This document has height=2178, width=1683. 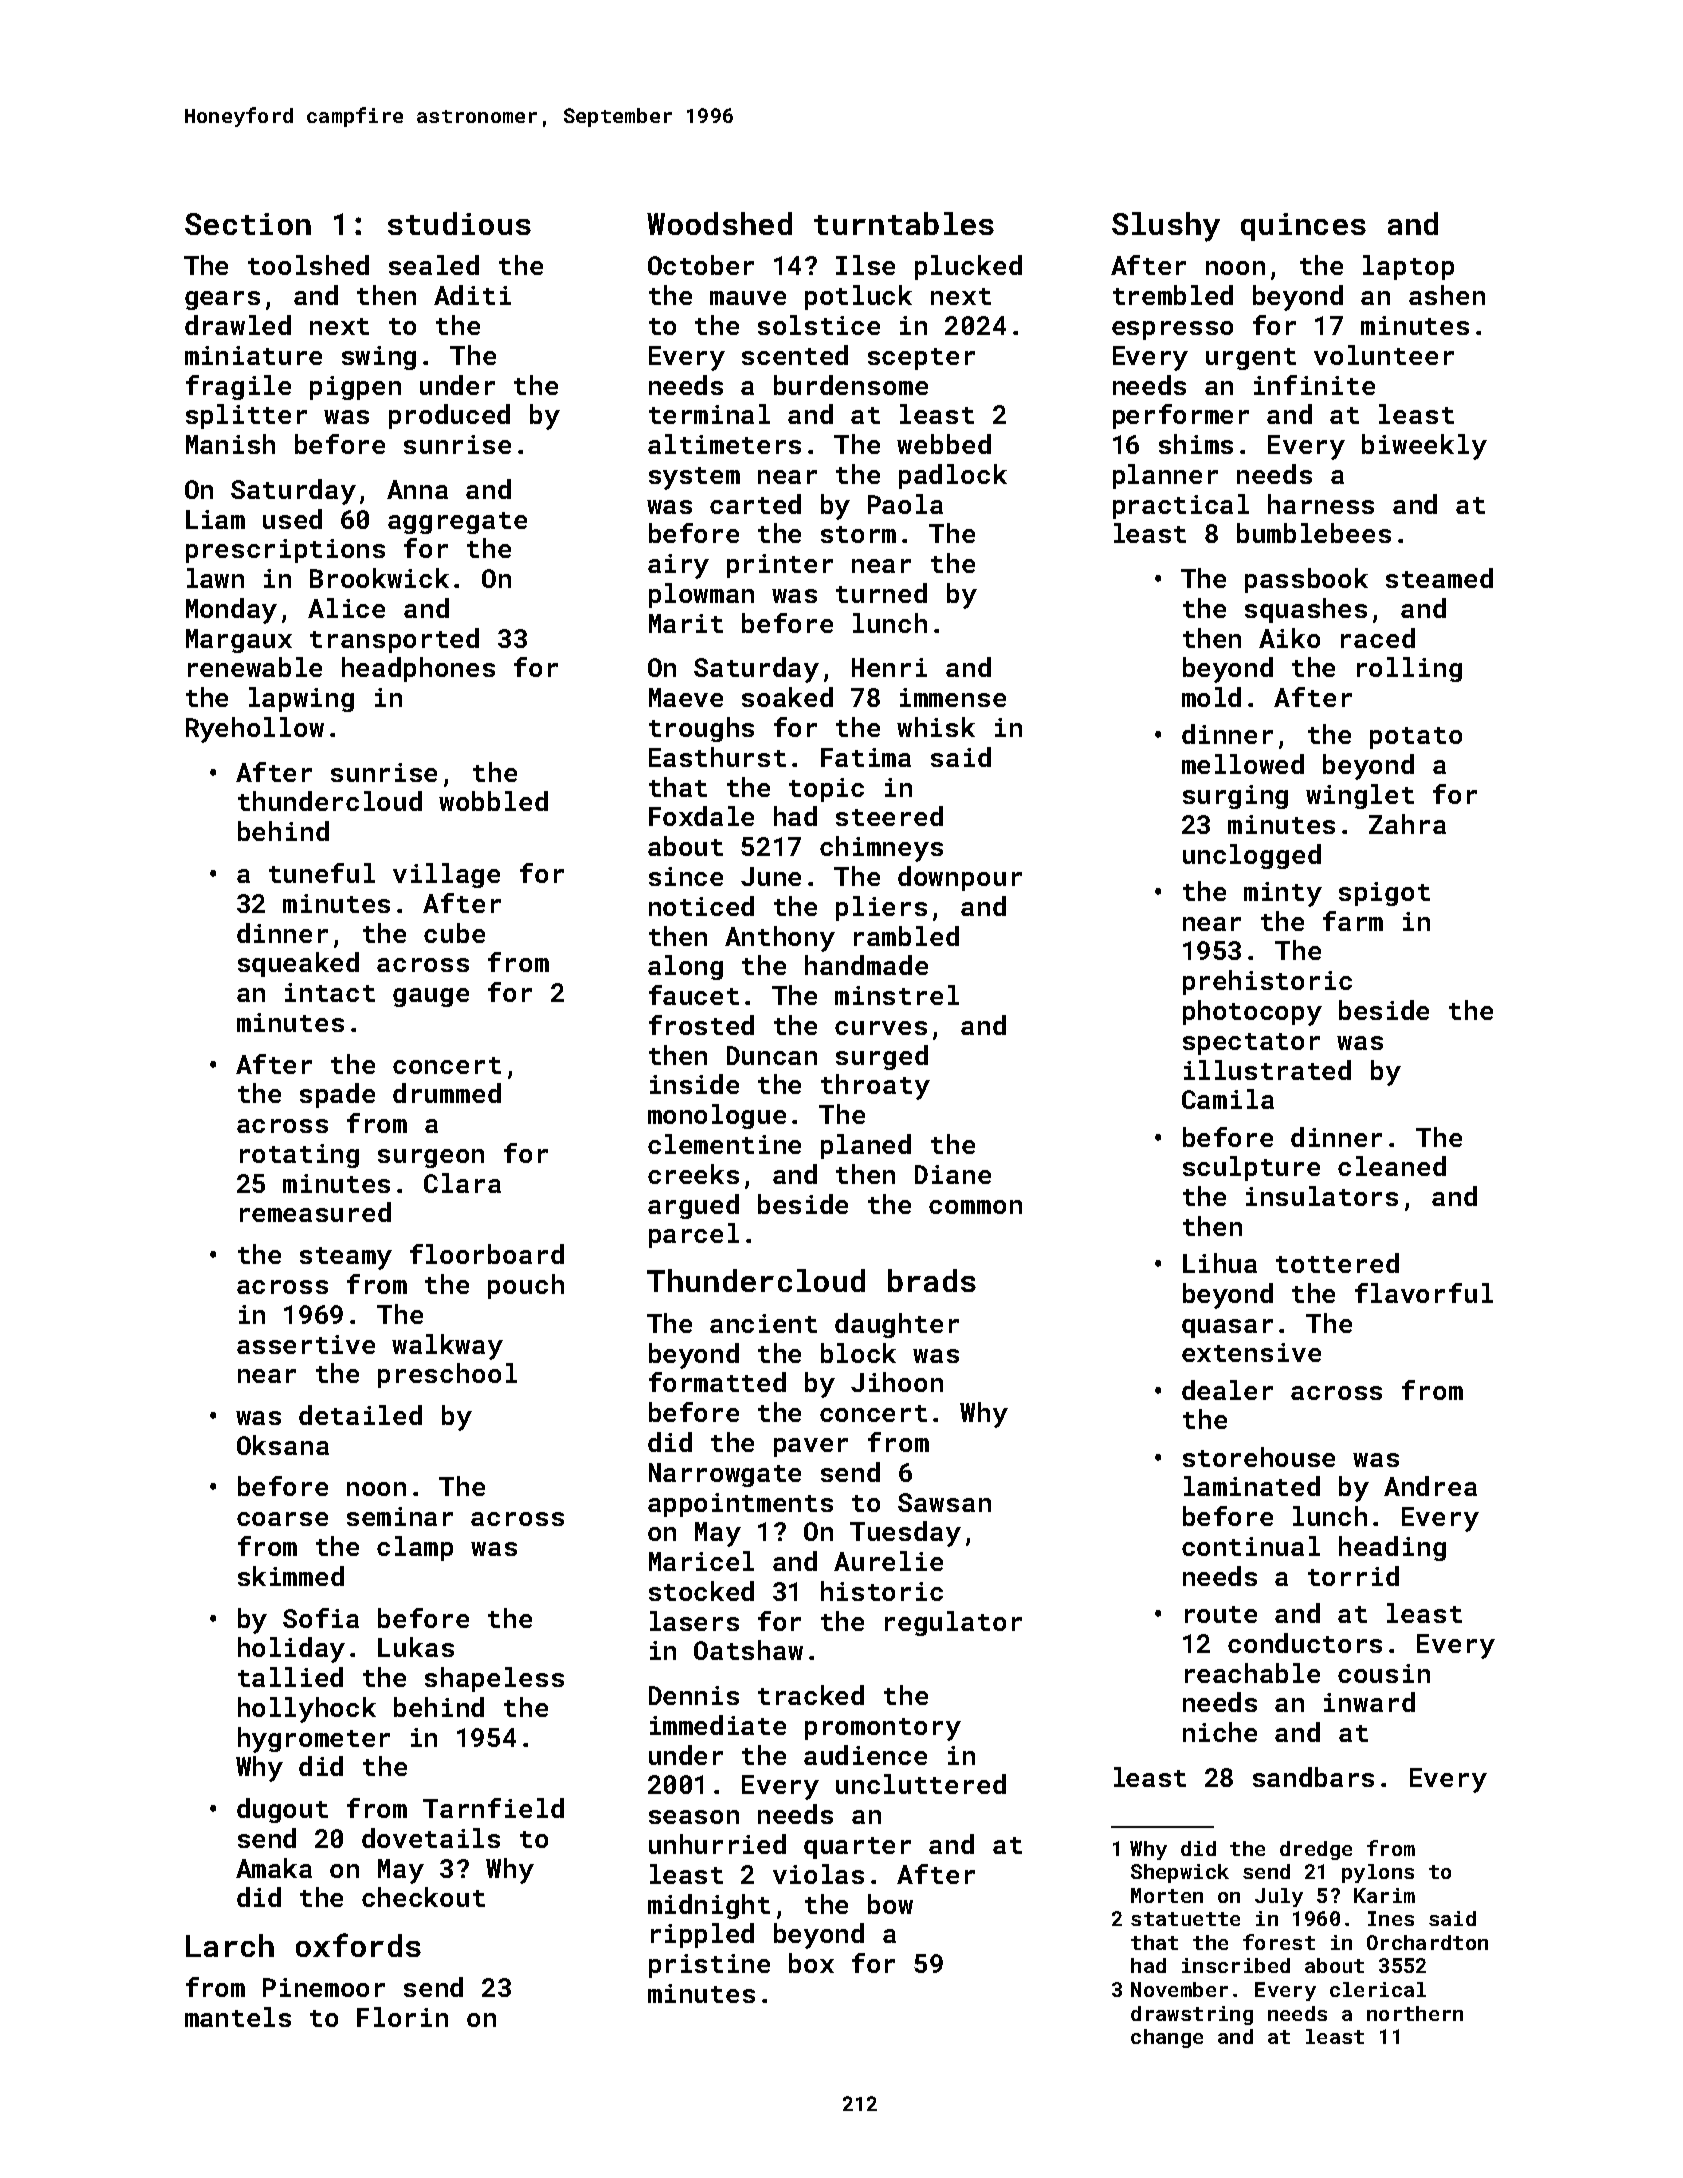 I want to click on turntables, so click(x=904, y=223).
